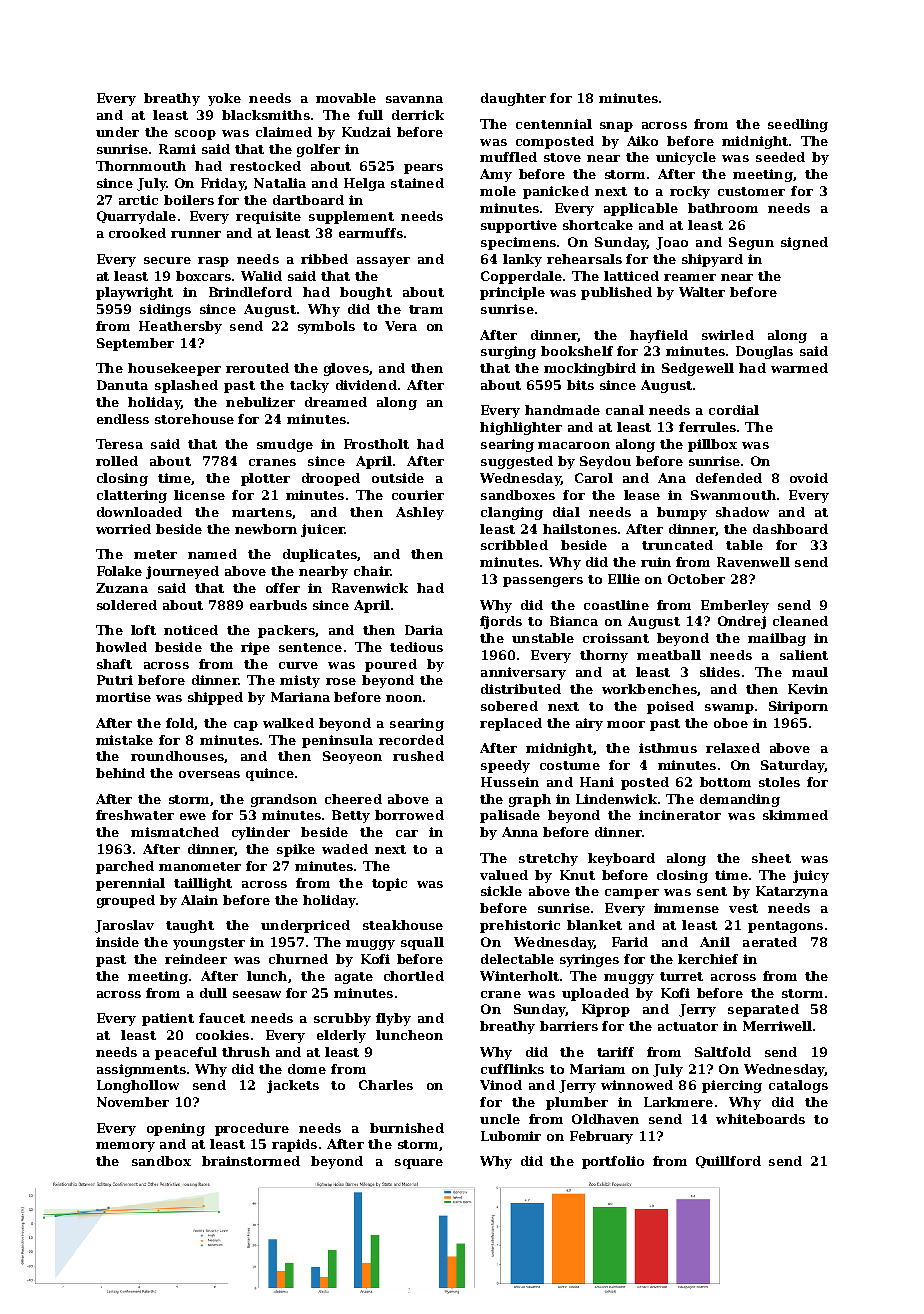  I want to click on seeded, so click(780, 157).
